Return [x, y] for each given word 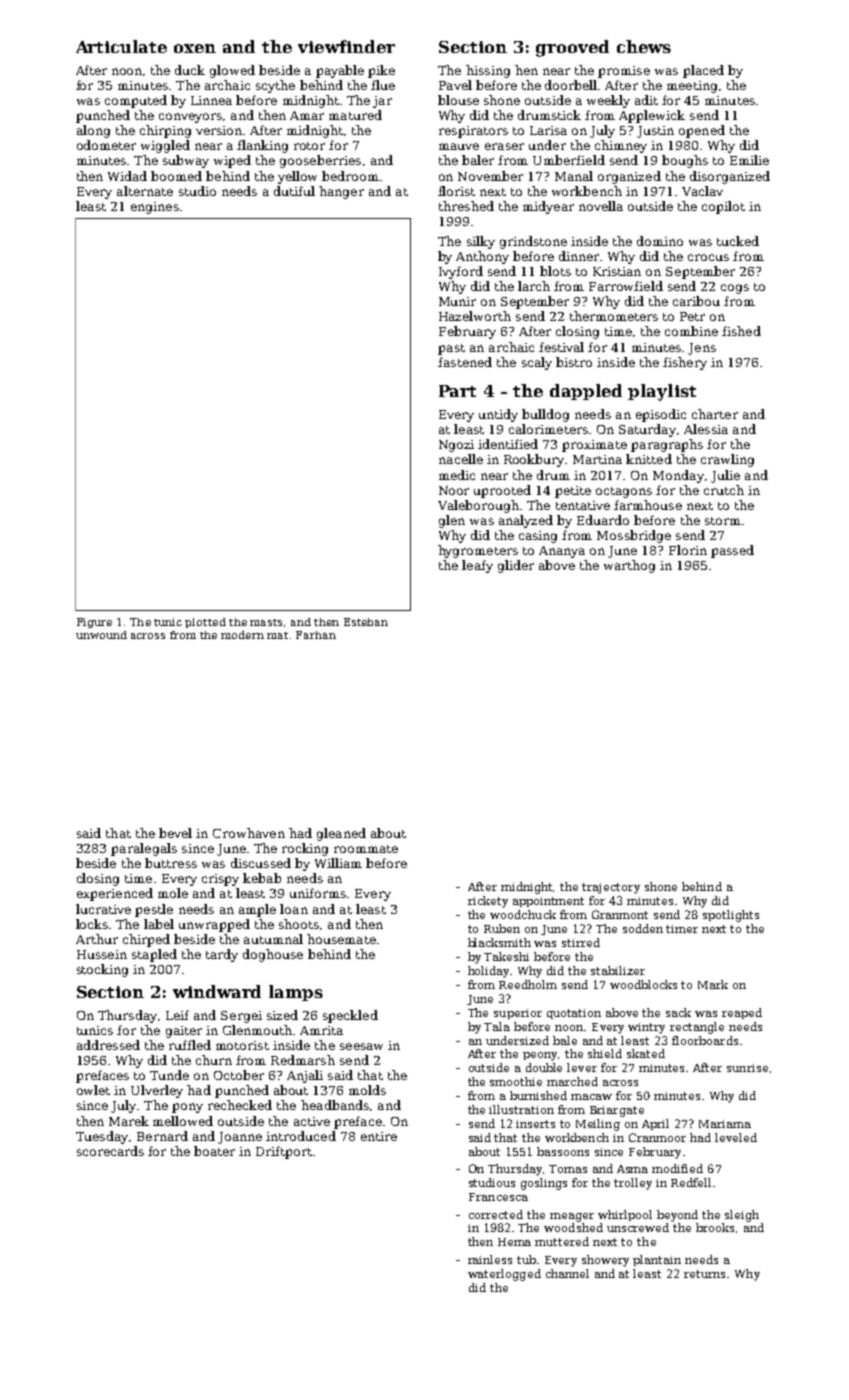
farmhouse [648, 505]
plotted [205, 623]
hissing [488, 71]
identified [508, 444]
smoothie [516, 1081]
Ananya [562, 552]
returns [704, 1274]
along [93, 131]
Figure [94, 623]
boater [214, 1151]
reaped [742, 1013]
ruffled [190, 1045]
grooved [572, 48]
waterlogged [504, 1275]
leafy [477, 566]
